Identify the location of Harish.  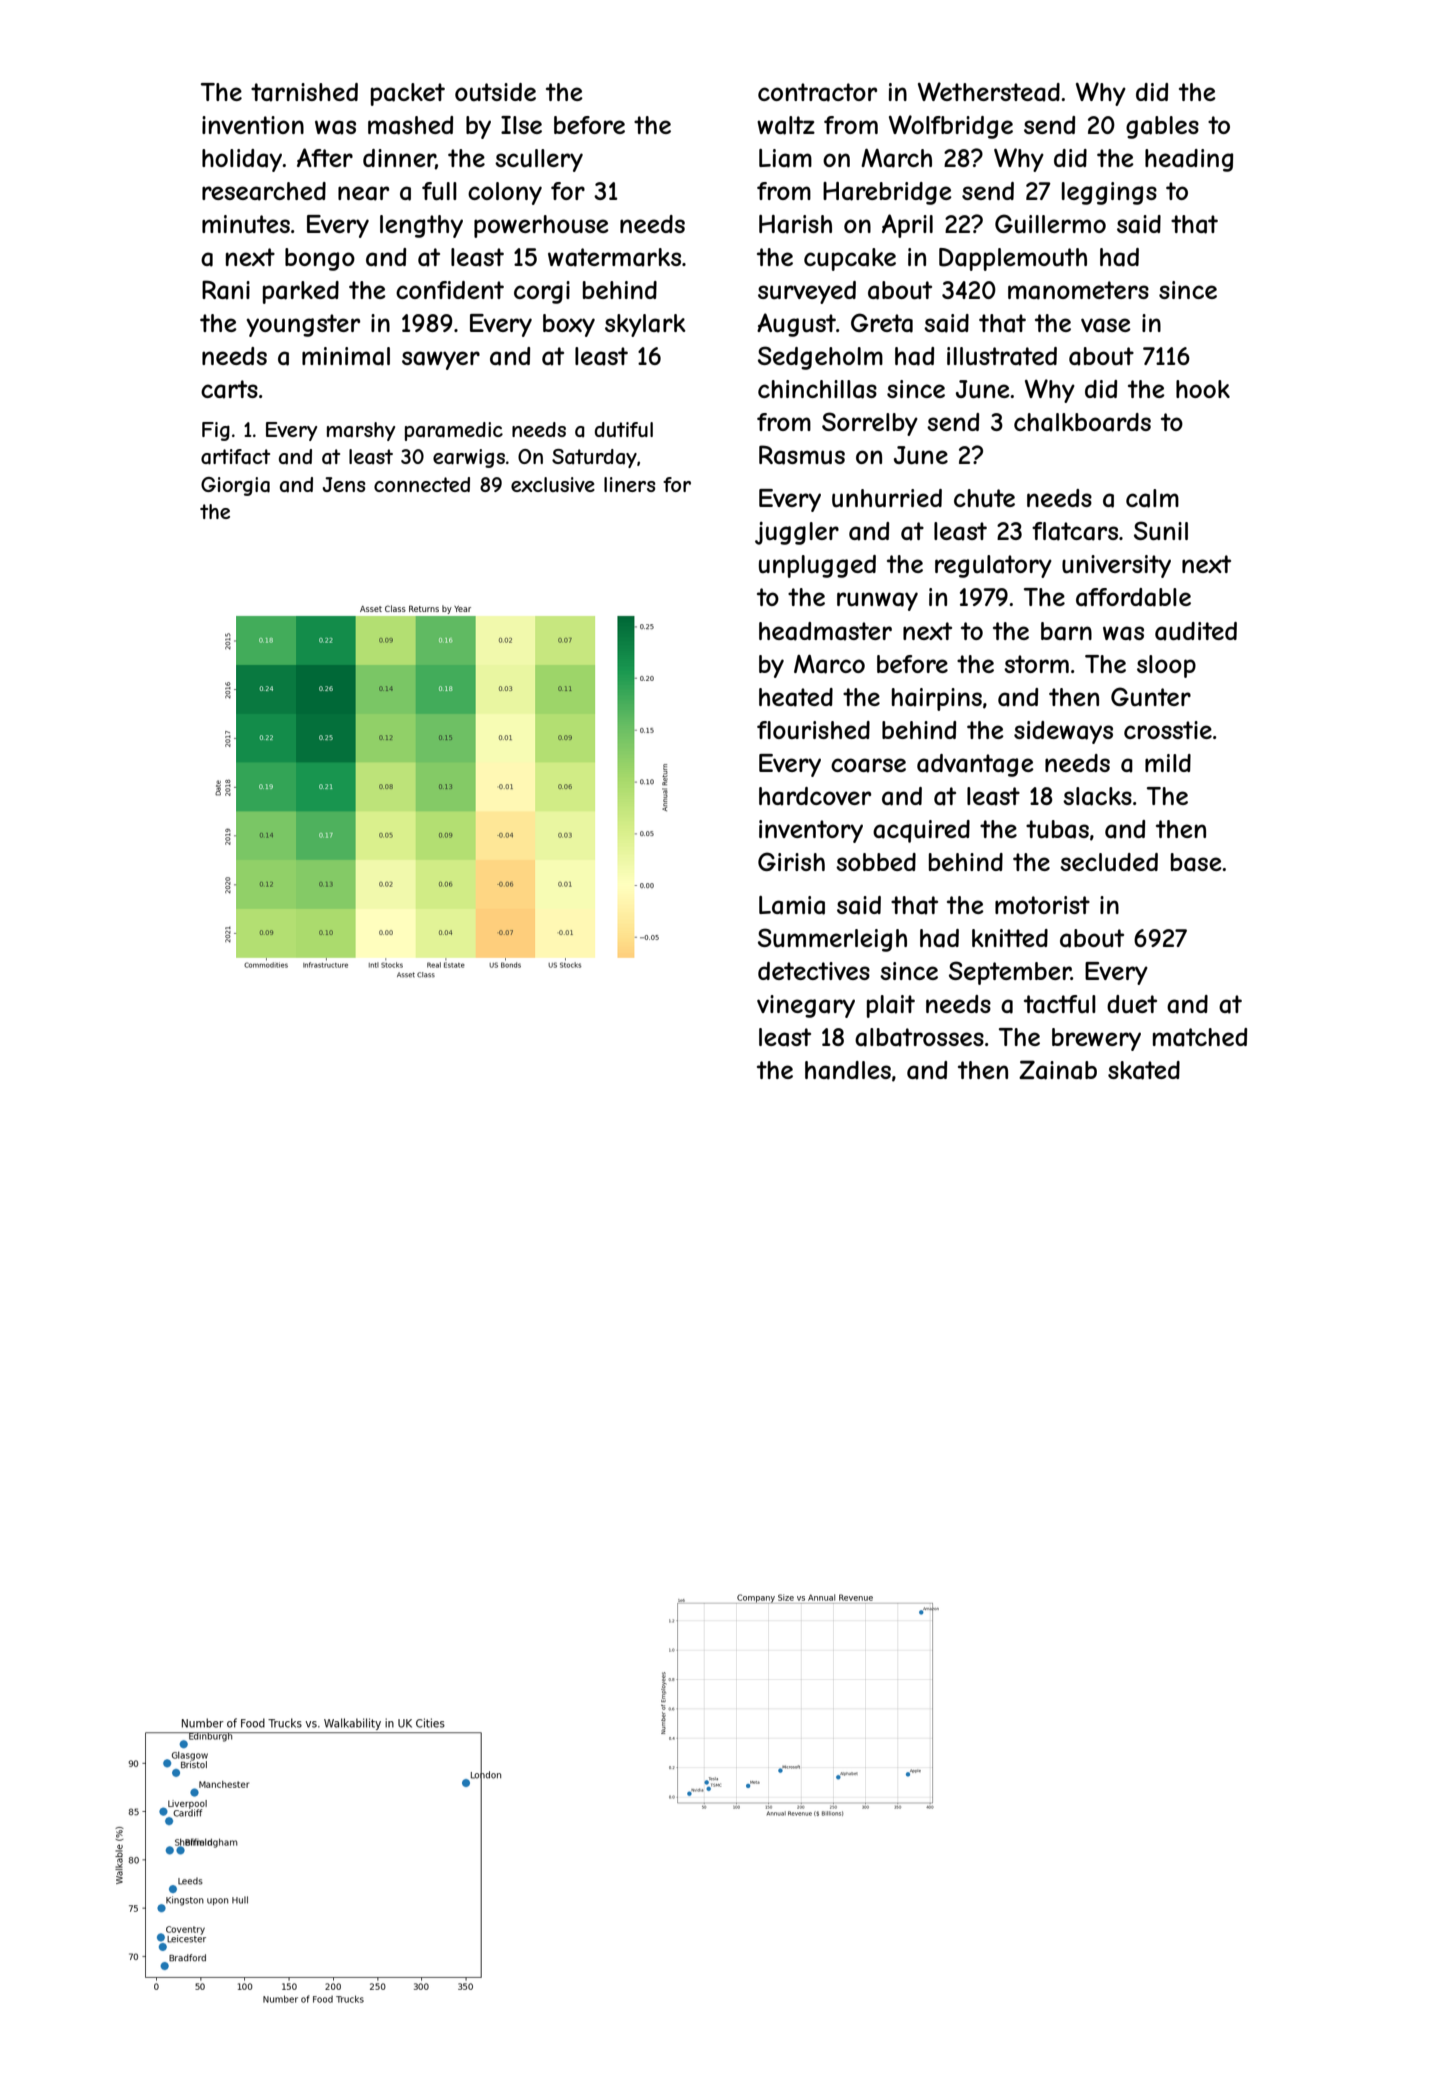
(795, 224).
